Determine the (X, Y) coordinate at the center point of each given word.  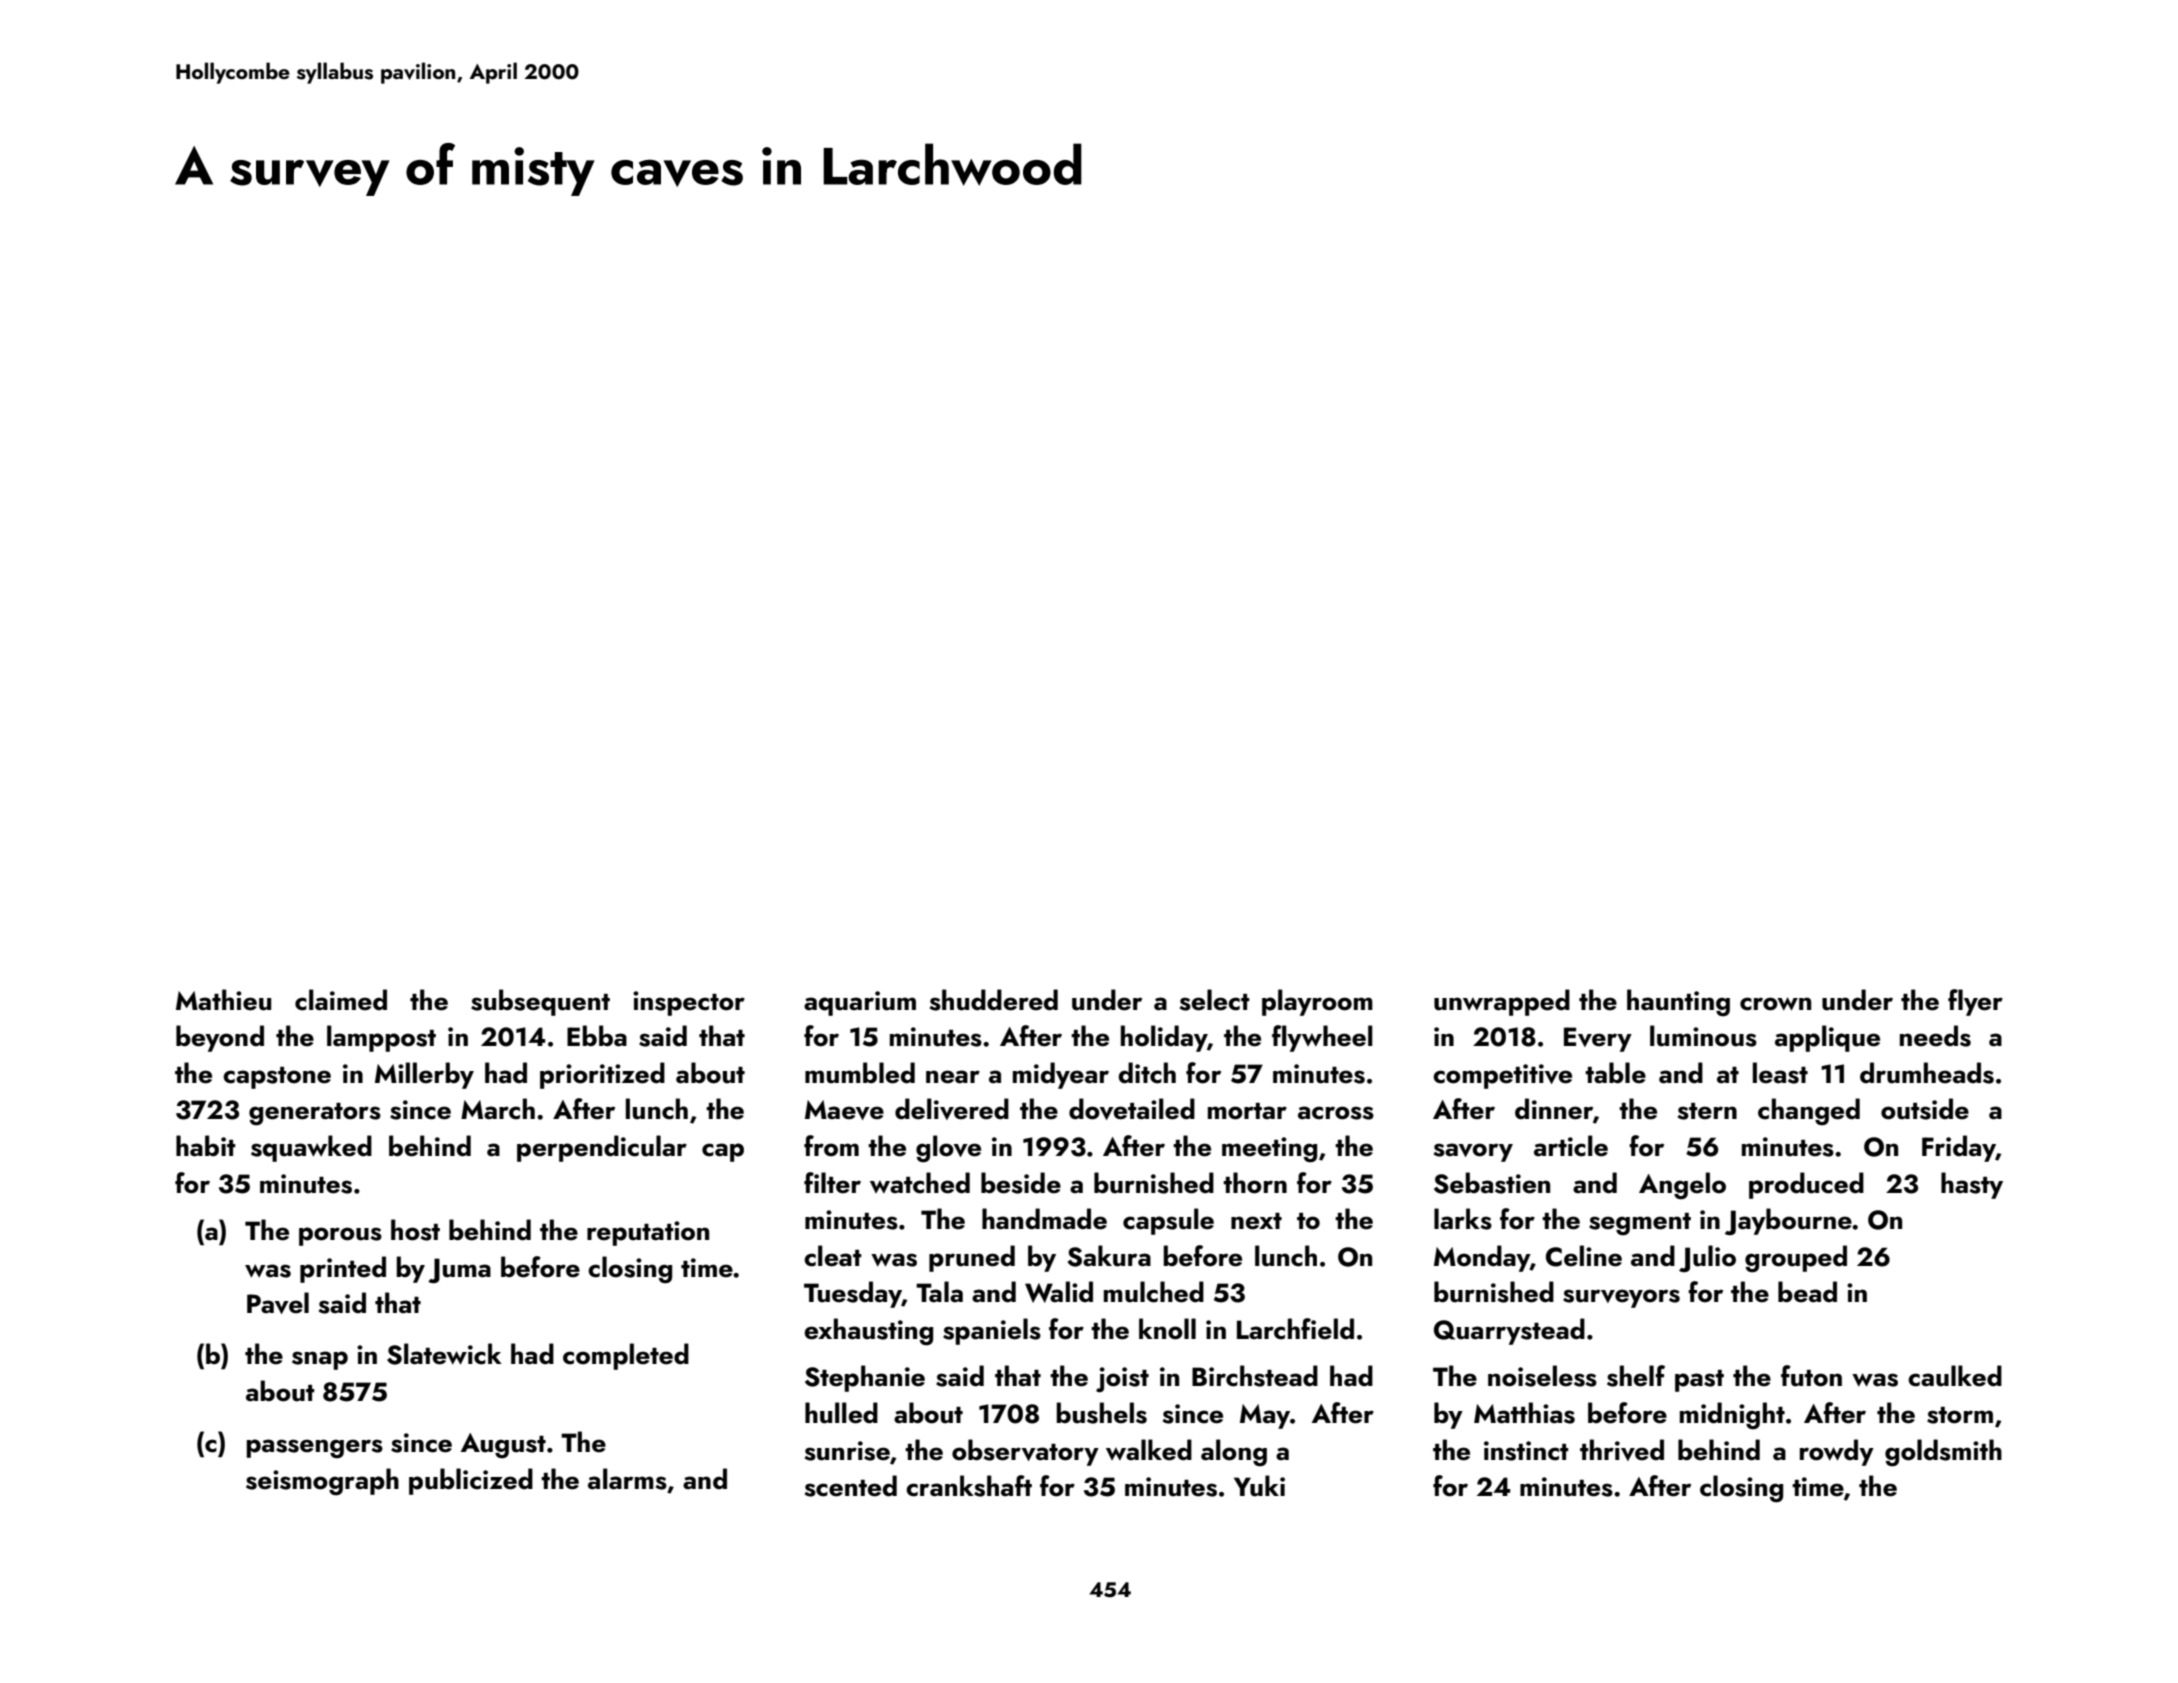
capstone (277, 1078)
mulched (1154, 1292)
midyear (1061, 1075)
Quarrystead (1509, 1331)
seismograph (322, 1482)
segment (1640, 1224)
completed (626, 1356)
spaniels (992, 1331)
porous (340, 1236)
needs (1935, 1036)
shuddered (994, 1000)
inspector (689, 1003)
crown (1775, 1004)
